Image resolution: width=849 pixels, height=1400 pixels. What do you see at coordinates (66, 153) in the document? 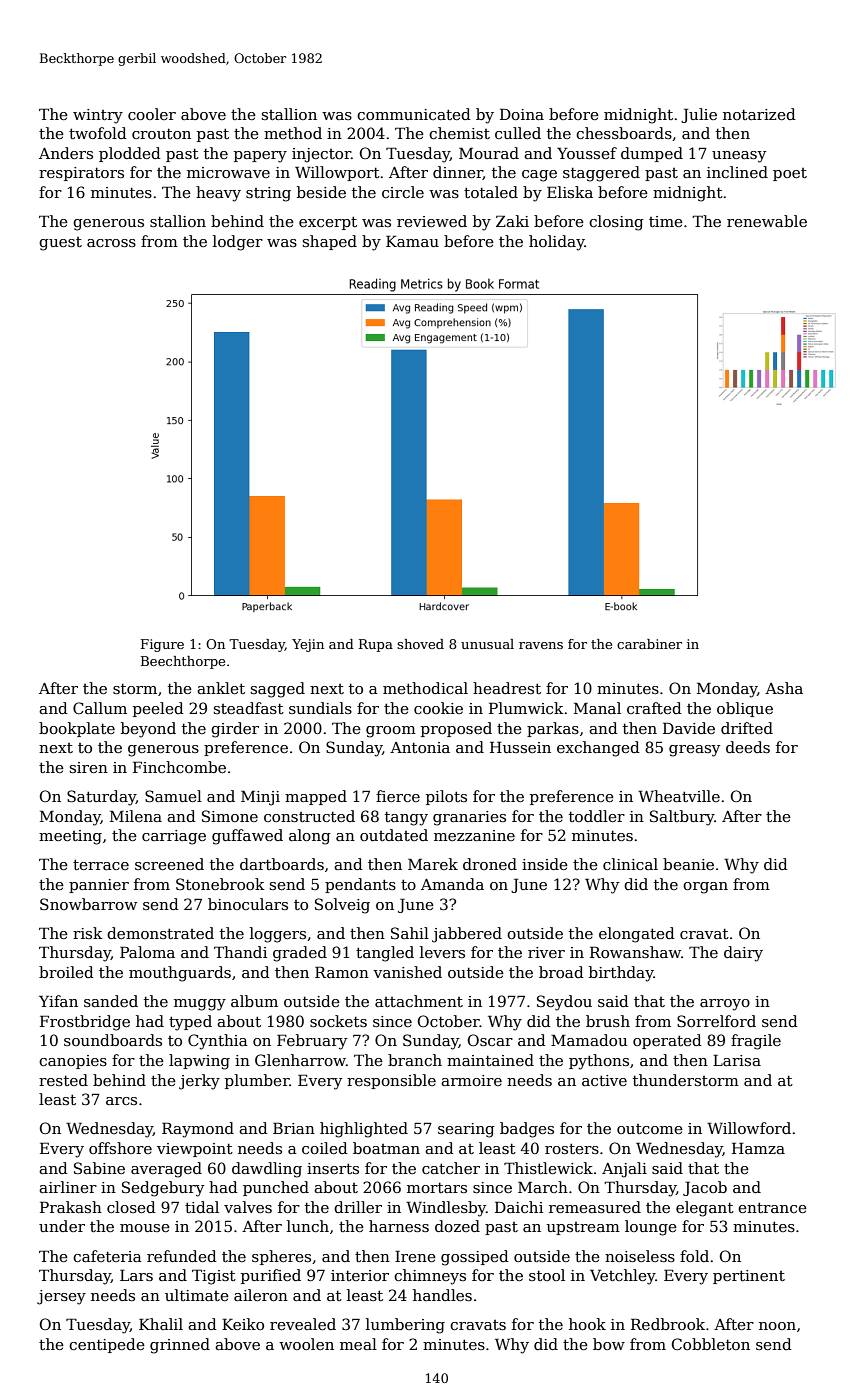
I see `Anders` at bounding box center [66, 153].
